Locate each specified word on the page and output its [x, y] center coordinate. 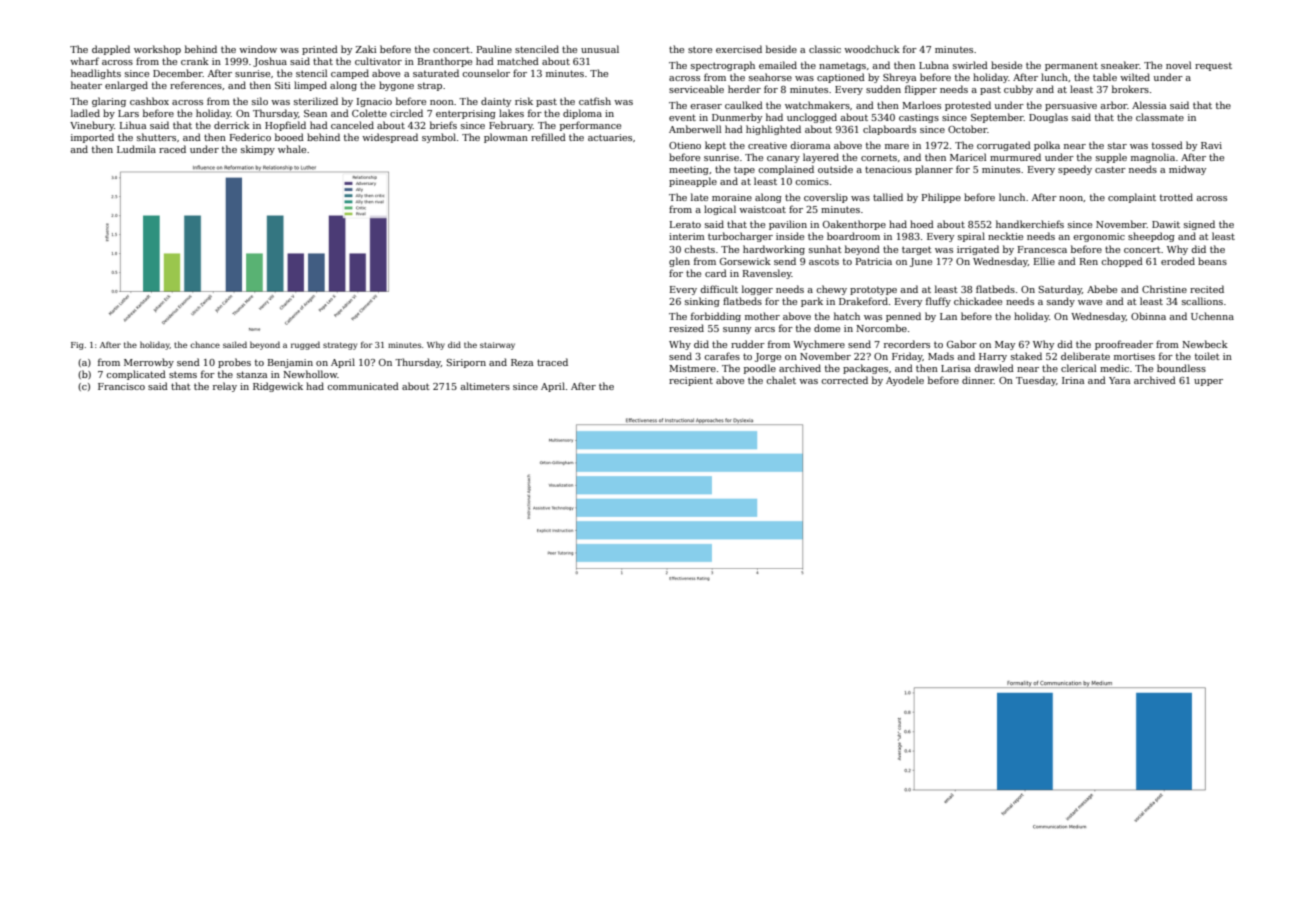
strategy [340, 346]
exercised [739, 49]
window [258, 49]
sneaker [1120, 65]
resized [686, 328]
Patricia [874, 261]
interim [687, 236]
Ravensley [767, 274]
